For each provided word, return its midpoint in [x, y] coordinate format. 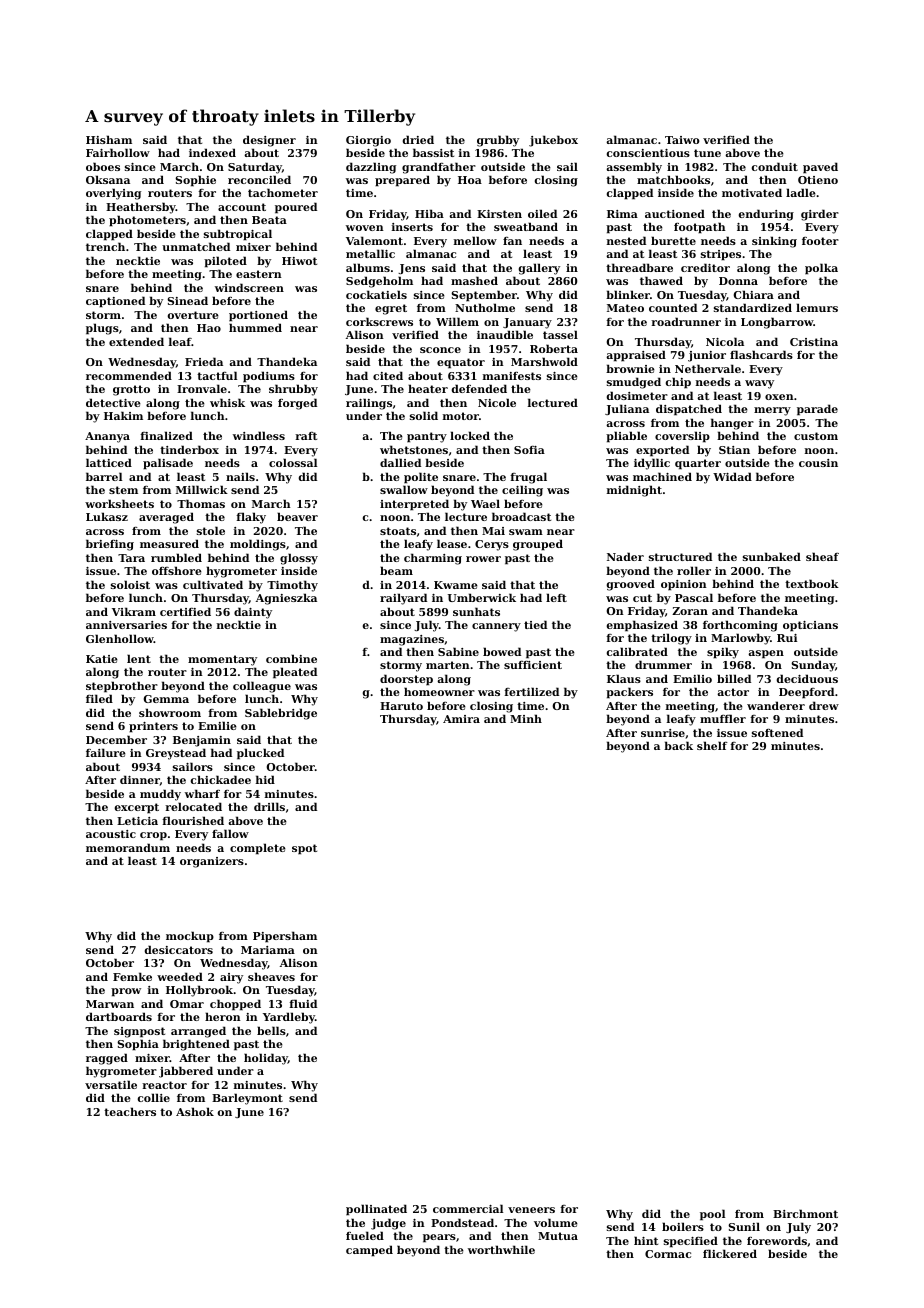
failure [106, 752]
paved [820, 168]
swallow [404, 489]
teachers [130, 1111]
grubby [498, 141]
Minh [526, 718]
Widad [732, 476]
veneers [531, 1210]
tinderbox [189, 449]
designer [269, 141]
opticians [810, 626]
